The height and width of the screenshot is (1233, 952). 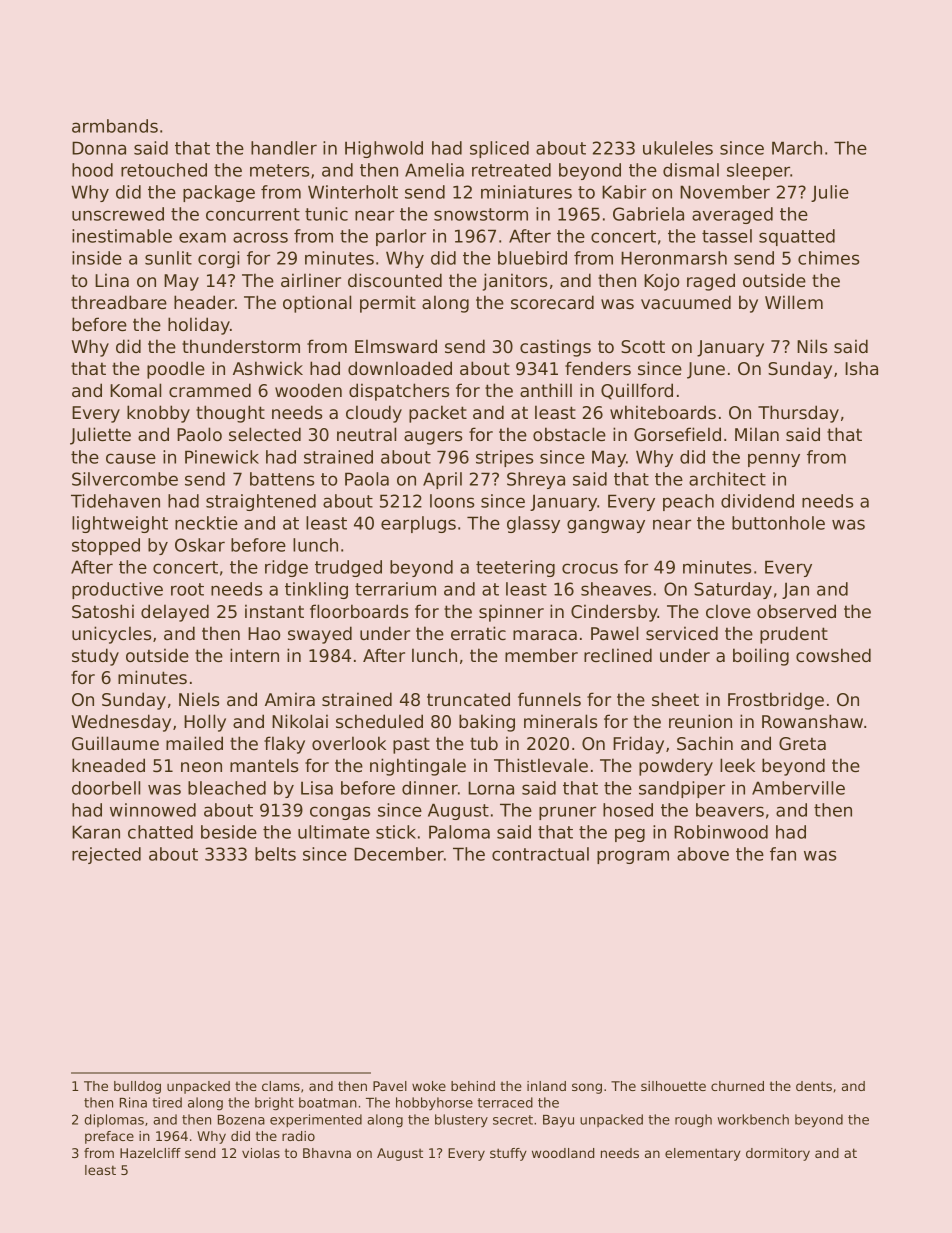 What do you see at coordinates (118, 214) in the screenshot?
I see `unscrewed` at bounding box center [118, 214].
